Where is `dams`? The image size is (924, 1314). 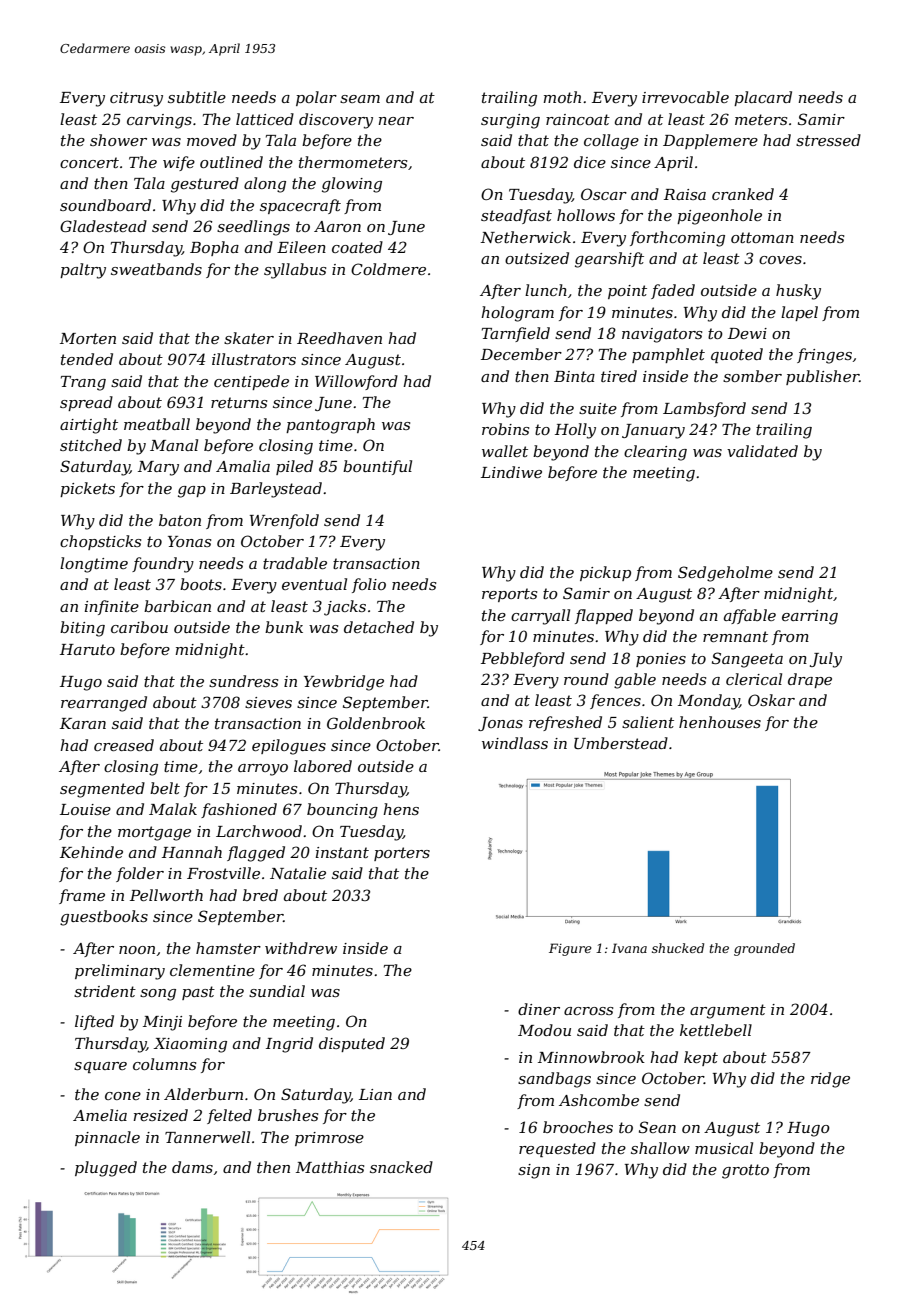
dams is located at coordinates (192, 1167).
